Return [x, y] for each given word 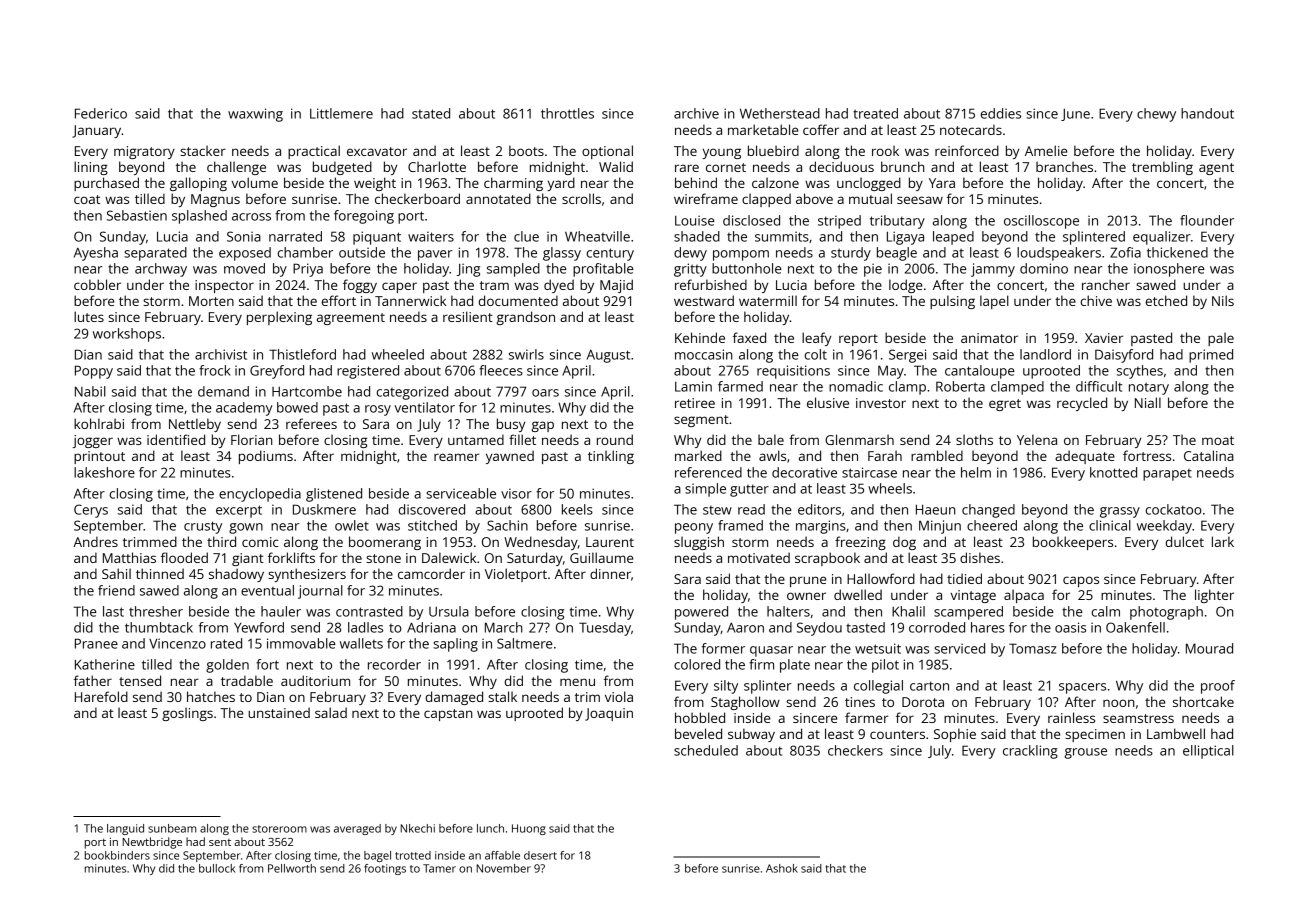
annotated [498, 198]
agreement [351, 319]
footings [385, 869]
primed [1211, 356]
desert [540, 855]
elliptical [1208, 752]
